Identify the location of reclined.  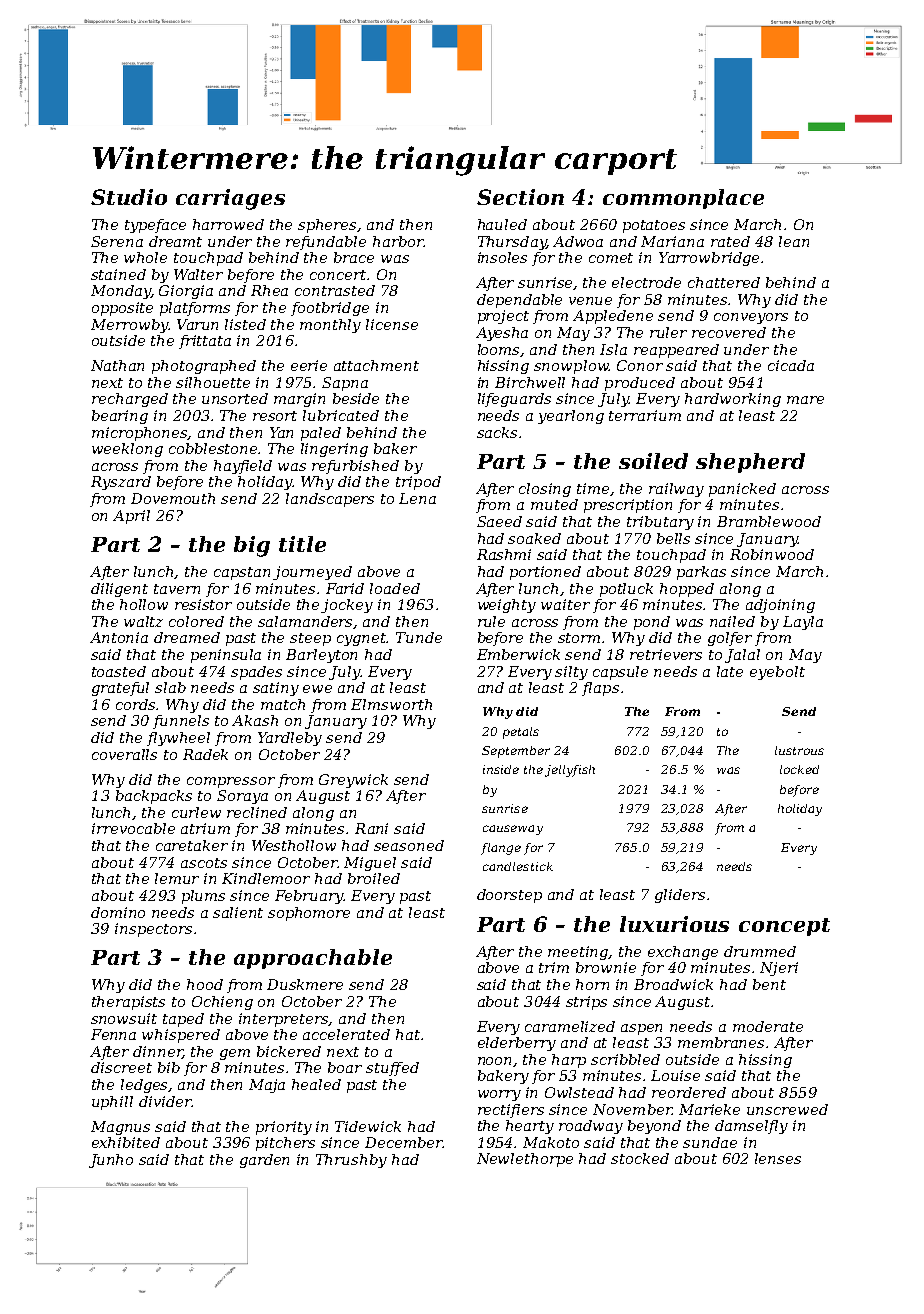
(257, 812).
